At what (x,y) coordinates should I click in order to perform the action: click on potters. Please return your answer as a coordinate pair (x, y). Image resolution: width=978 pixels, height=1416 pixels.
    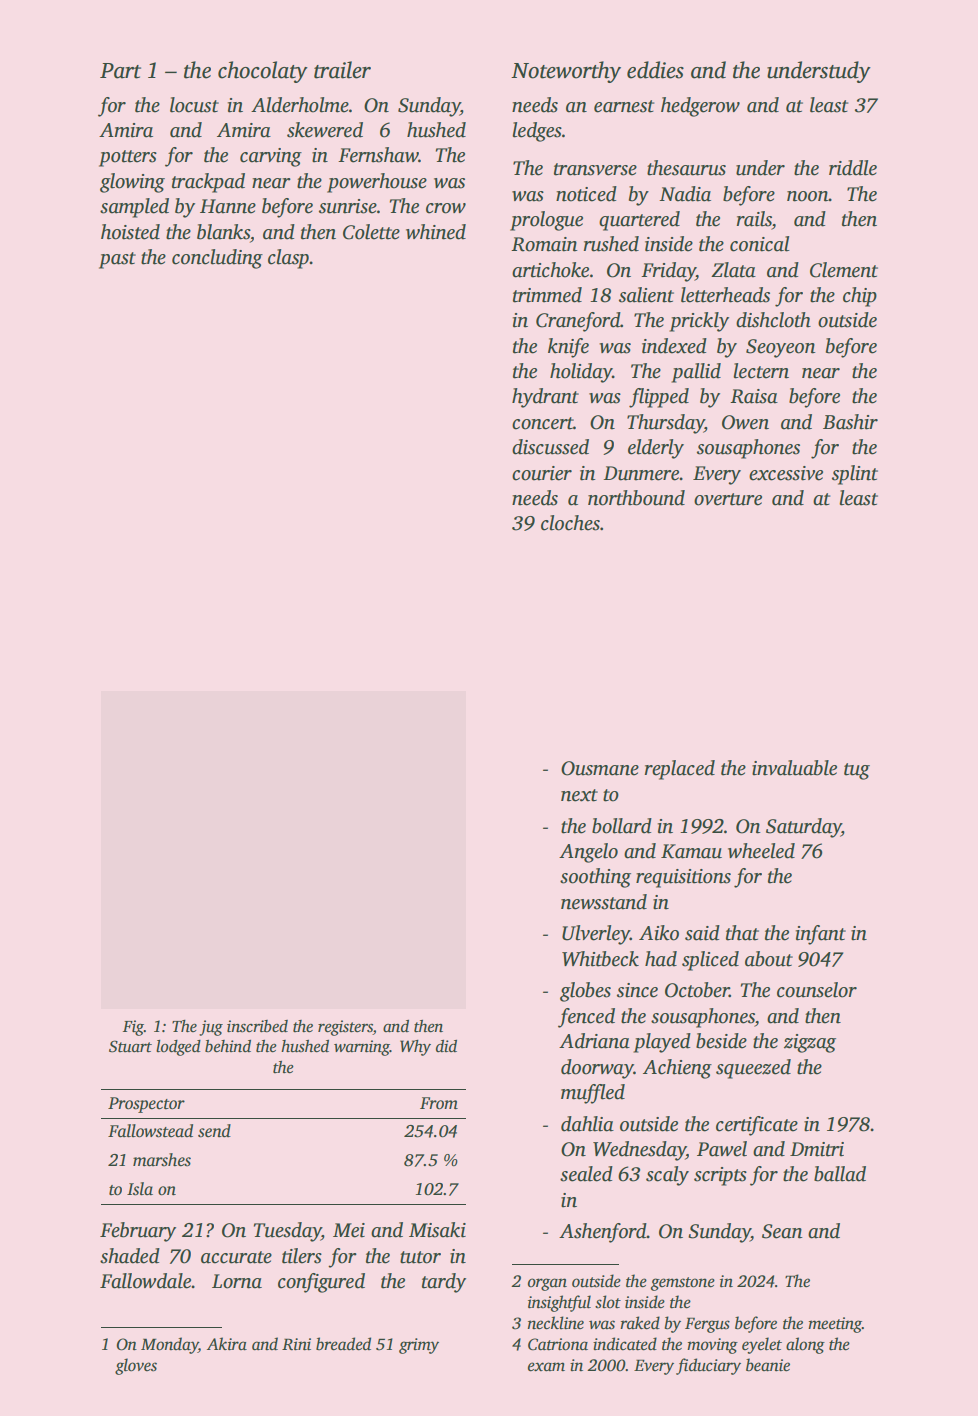
    Looking at the image, I should click on (128, 158).
